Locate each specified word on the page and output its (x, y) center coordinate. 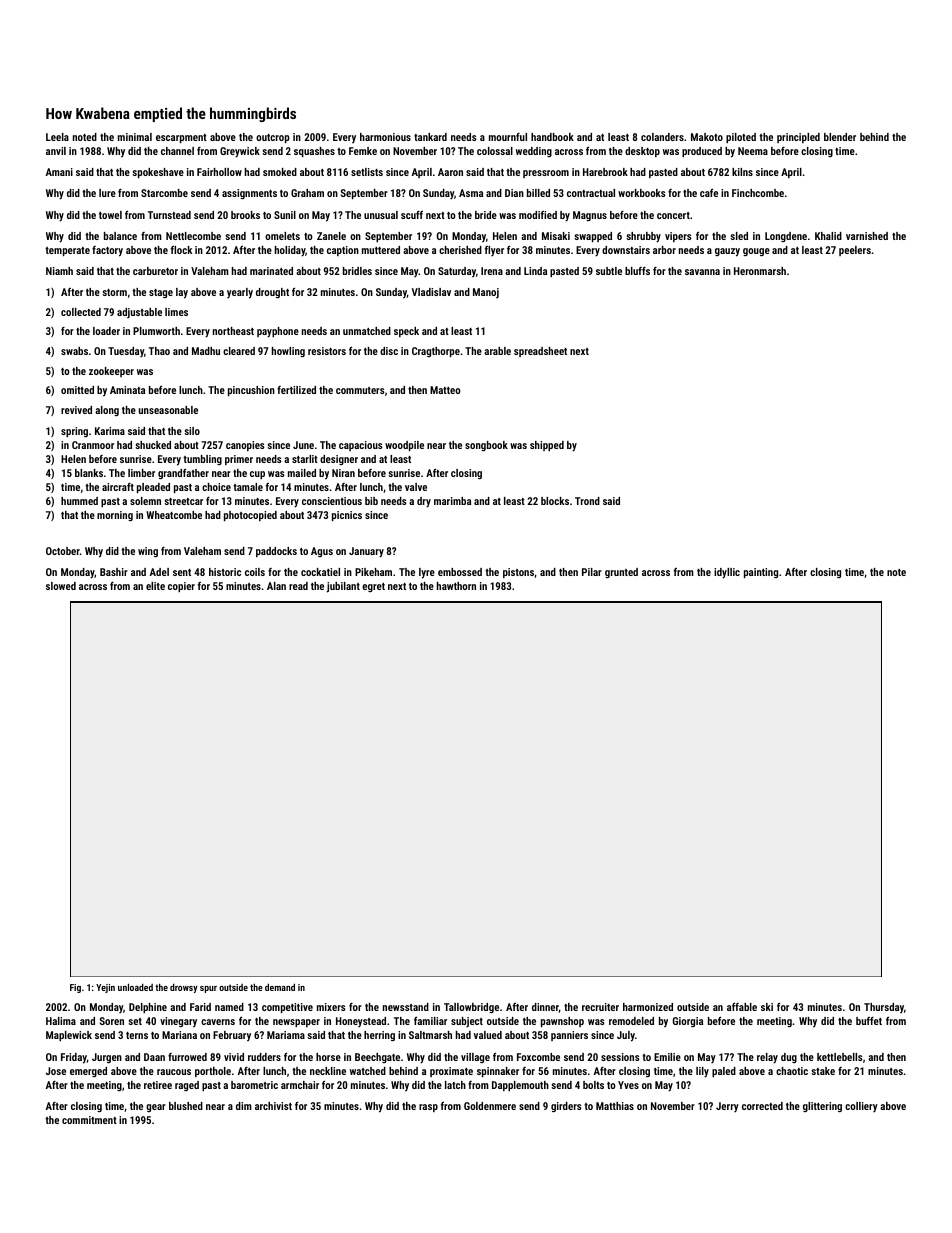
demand (280, 987)
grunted (621, 573)
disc (389, 351)
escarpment (181, 138)
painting (761, 573)
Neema (753, 151)
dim (244, 1106)
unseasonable (168, 410)
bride (486, 215)
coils (255, 572)
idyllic (727, 573)
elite (155, 586)
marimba (452, 501)
